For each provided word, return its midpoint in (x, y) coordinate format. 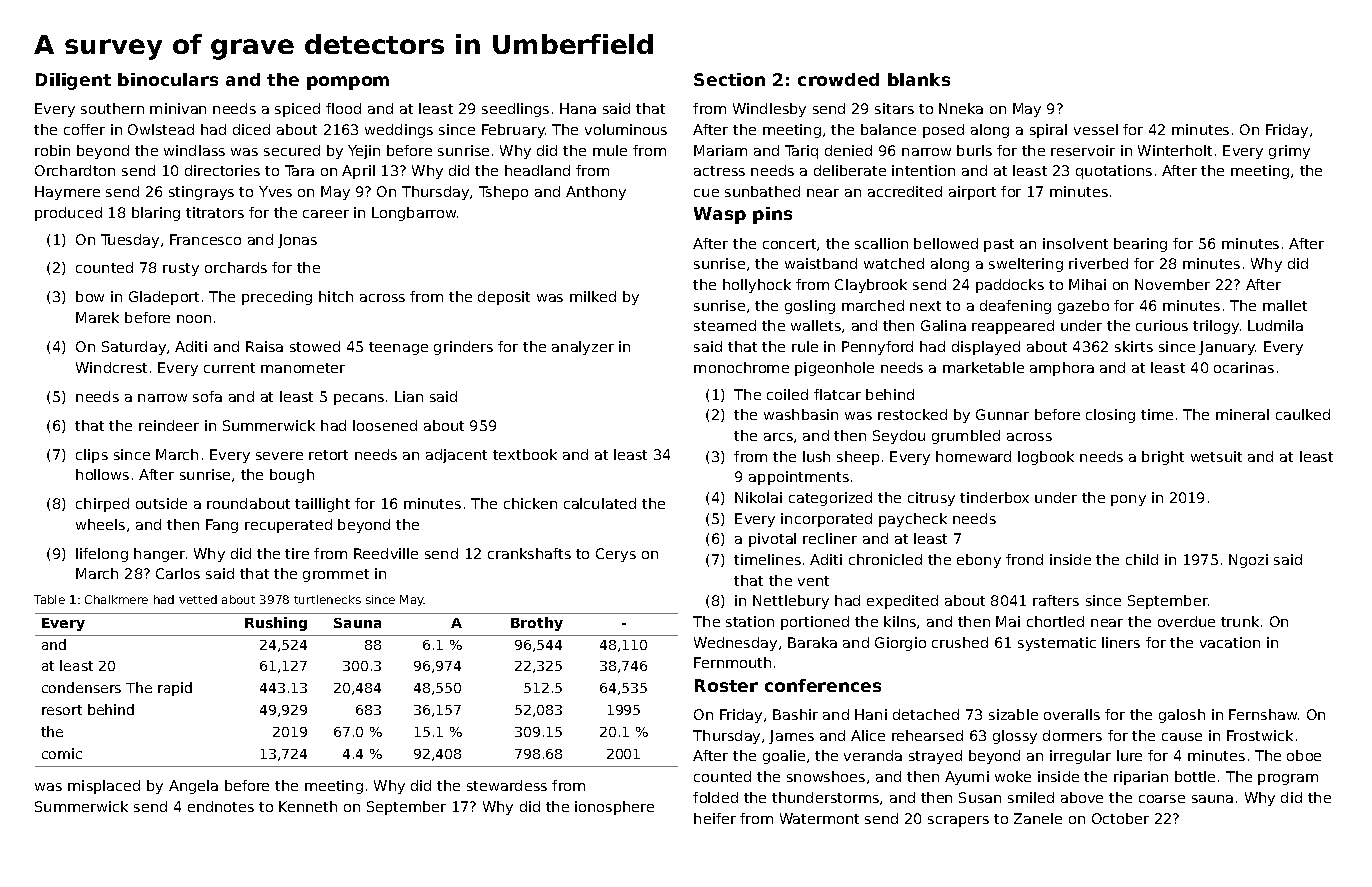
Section (729, 79)
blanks (919, 79)
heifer (715, 818)
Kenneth (308, 806)
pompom (348, 83)
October (1120, 818)
